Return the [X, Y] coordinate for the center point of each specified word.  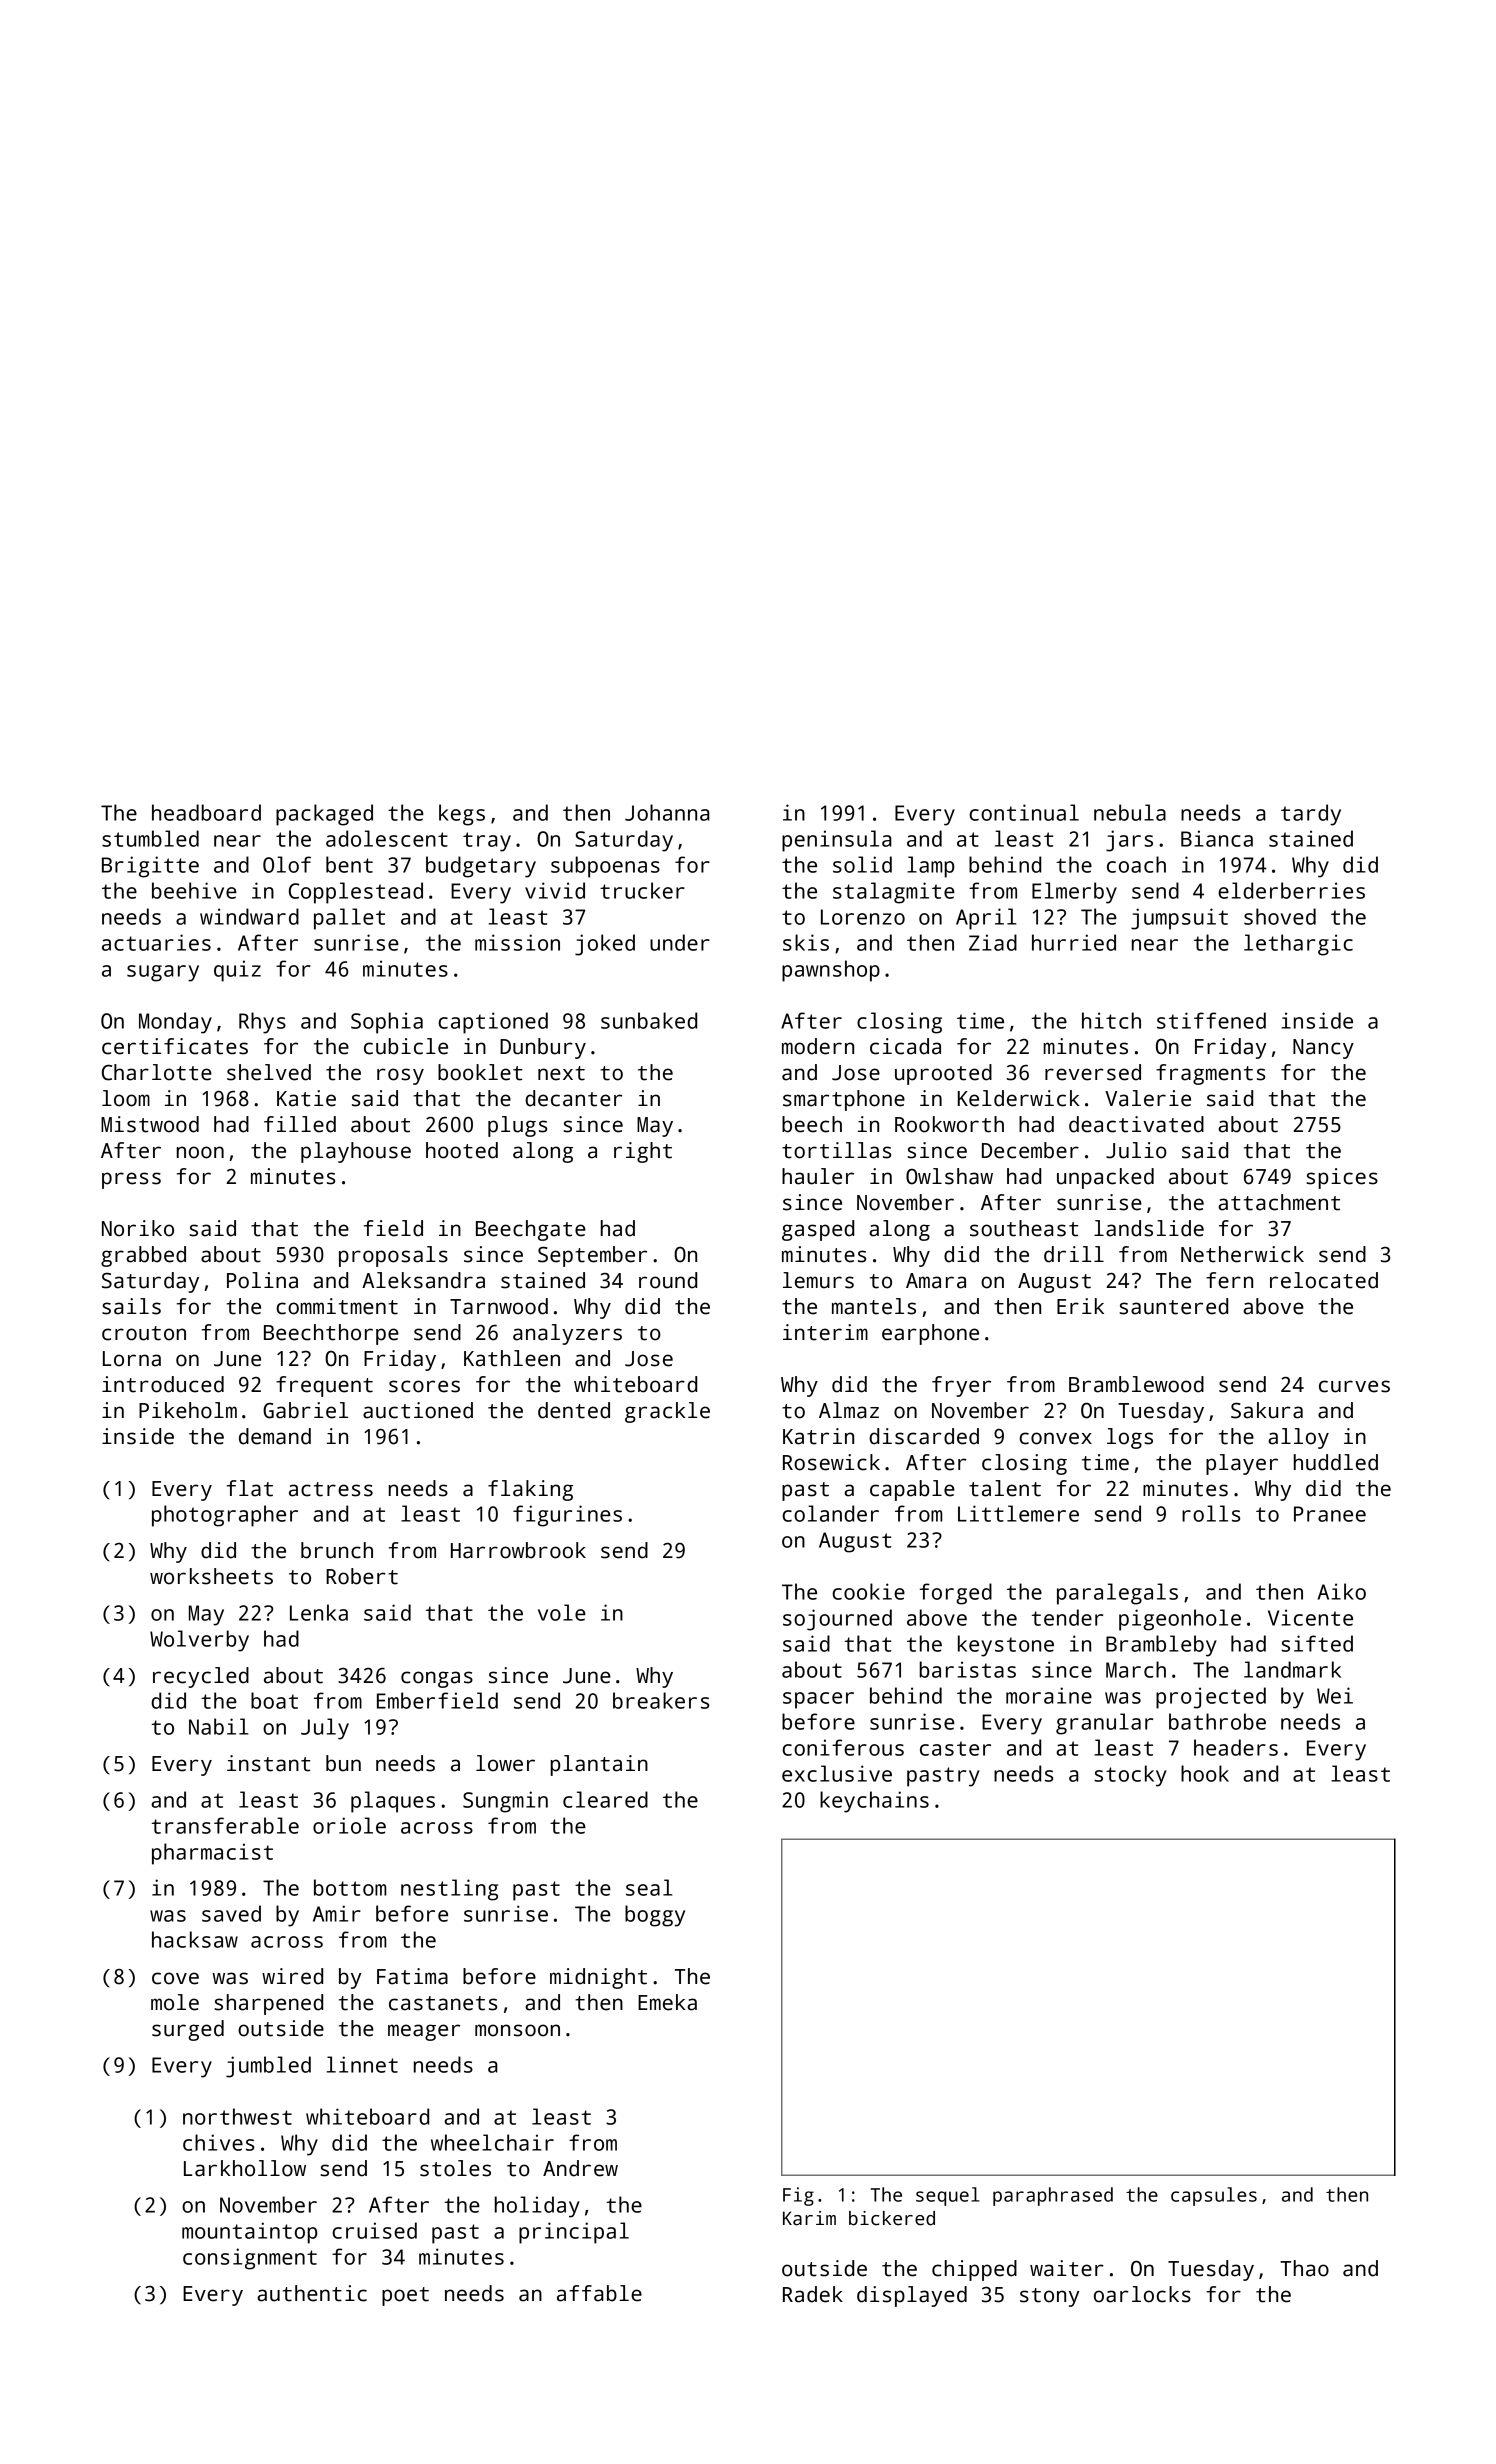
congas [437, 1679]
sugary [163, 973]
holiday [537, 2207]
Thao [1304, 2268]
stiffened [1211, 1020]
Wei [1335, 1695]
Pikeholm [188, 1410]
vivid [555, 890]
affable [599, 2293]
